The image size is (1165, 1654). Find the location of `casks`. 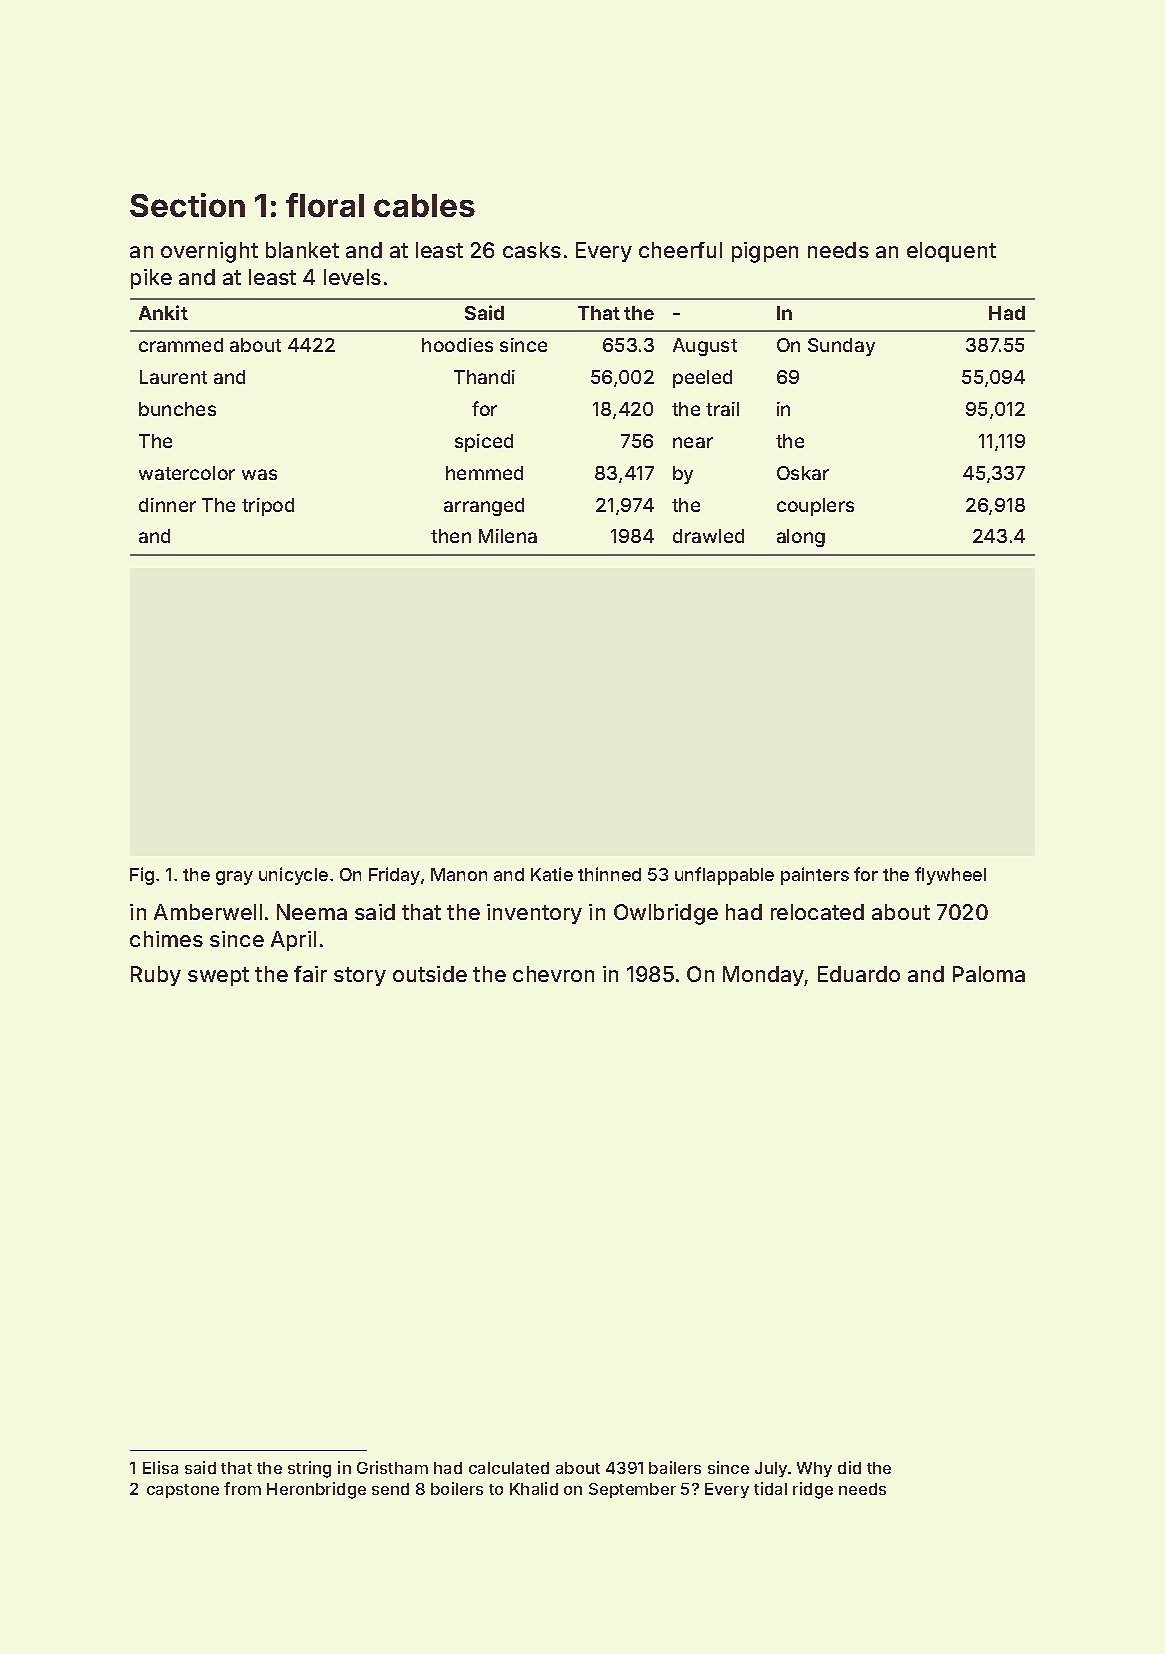

casks is located at coordinates (532, 250).
